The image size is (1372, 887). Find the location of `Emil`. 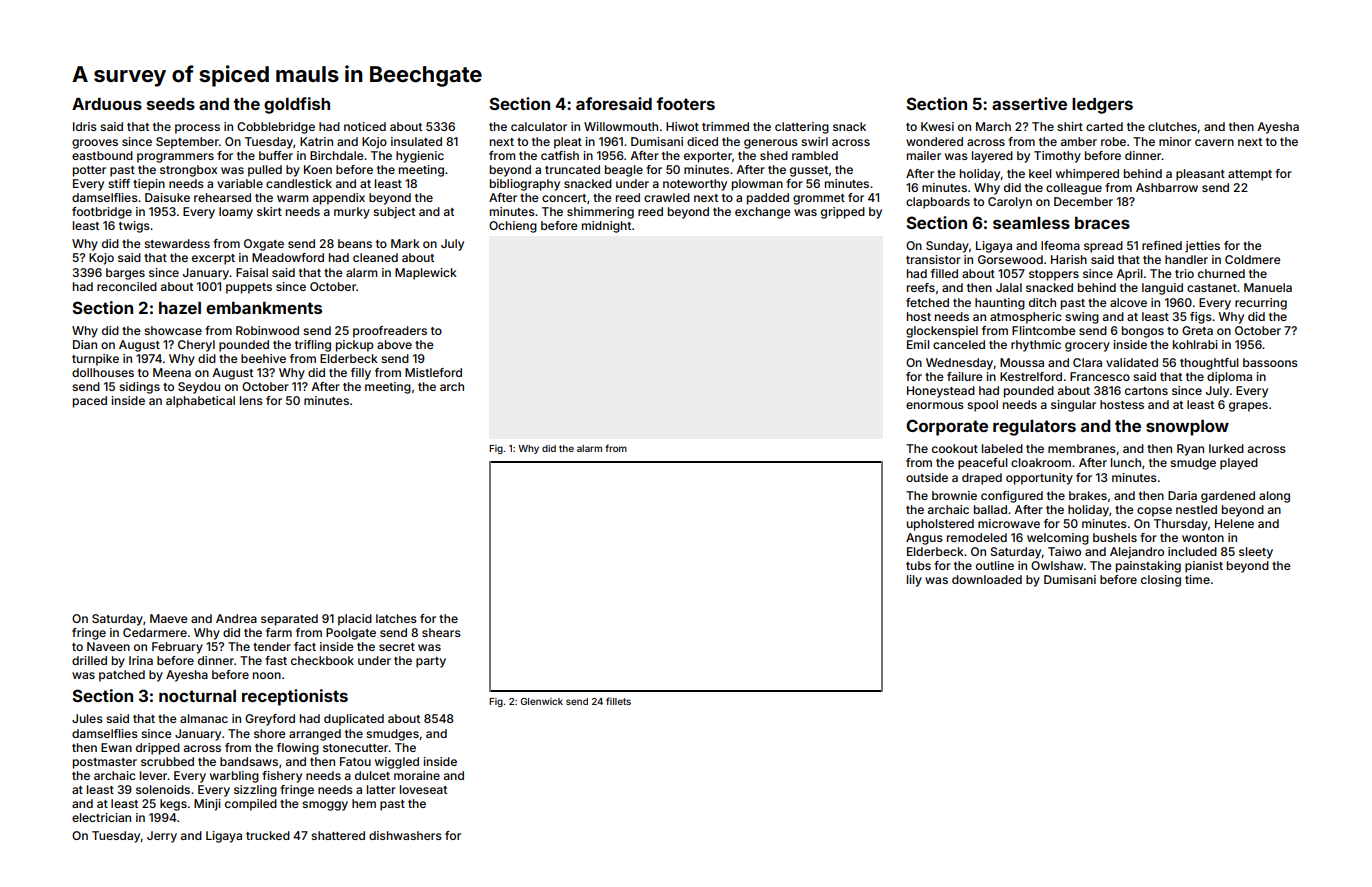

Emil is located at coordinates (918, 344).
